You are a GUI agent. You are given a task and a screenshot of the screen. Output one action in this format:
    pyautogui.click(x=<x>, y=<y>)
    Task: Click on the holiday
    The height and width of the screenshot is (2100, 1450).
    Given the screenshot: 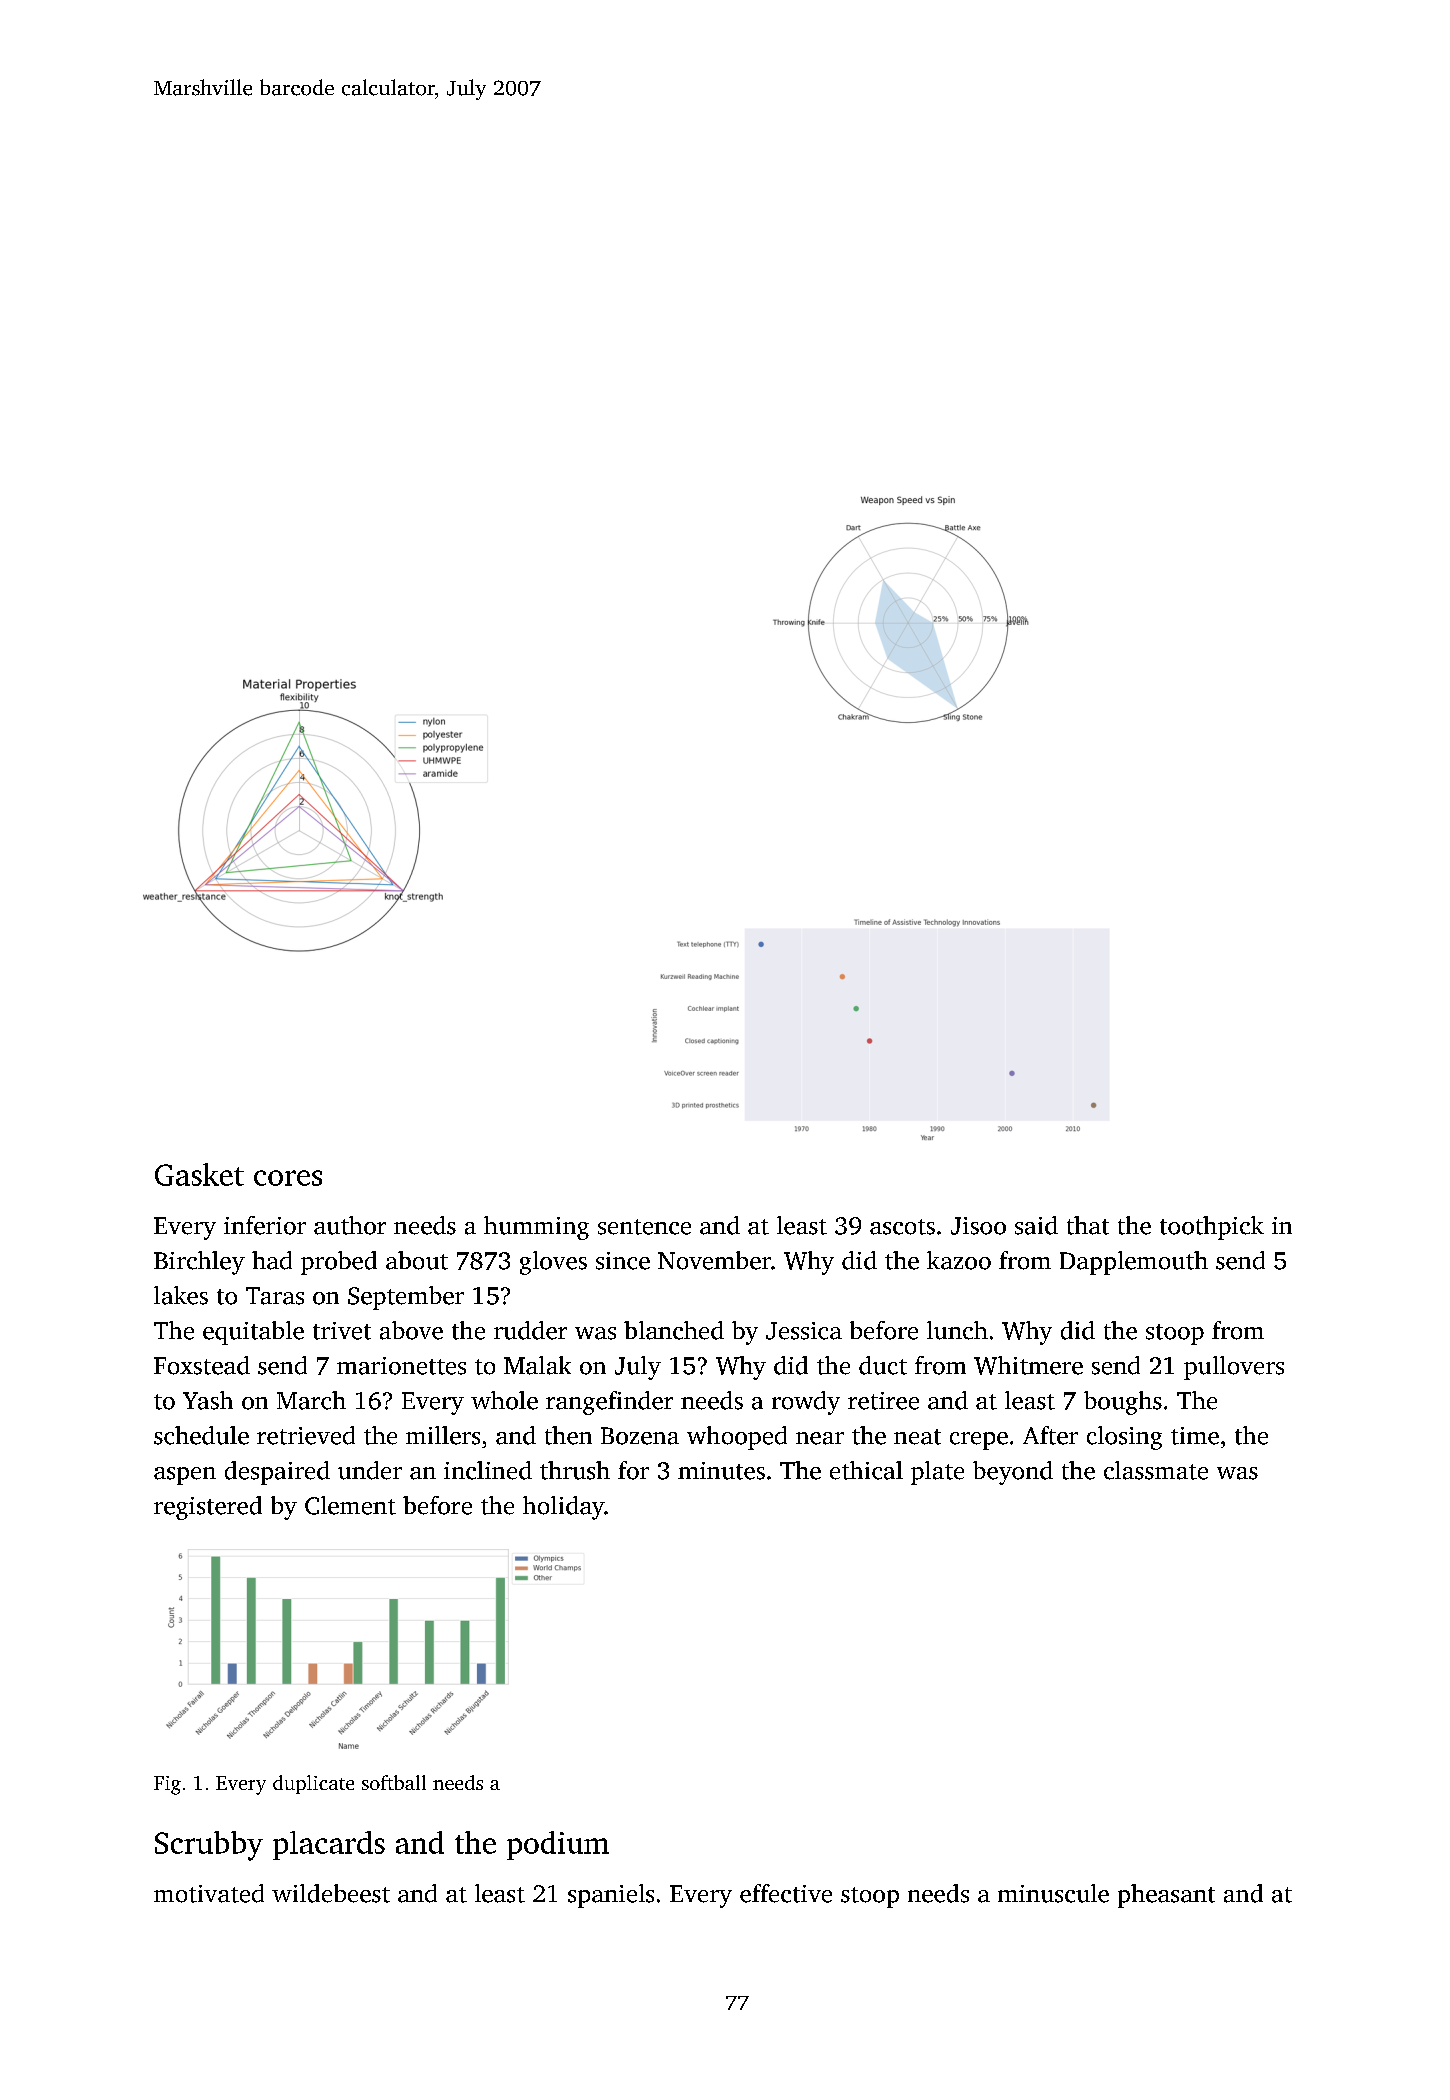 What is the action you would take?
    pyautogui.click(x=563, y=1508)
